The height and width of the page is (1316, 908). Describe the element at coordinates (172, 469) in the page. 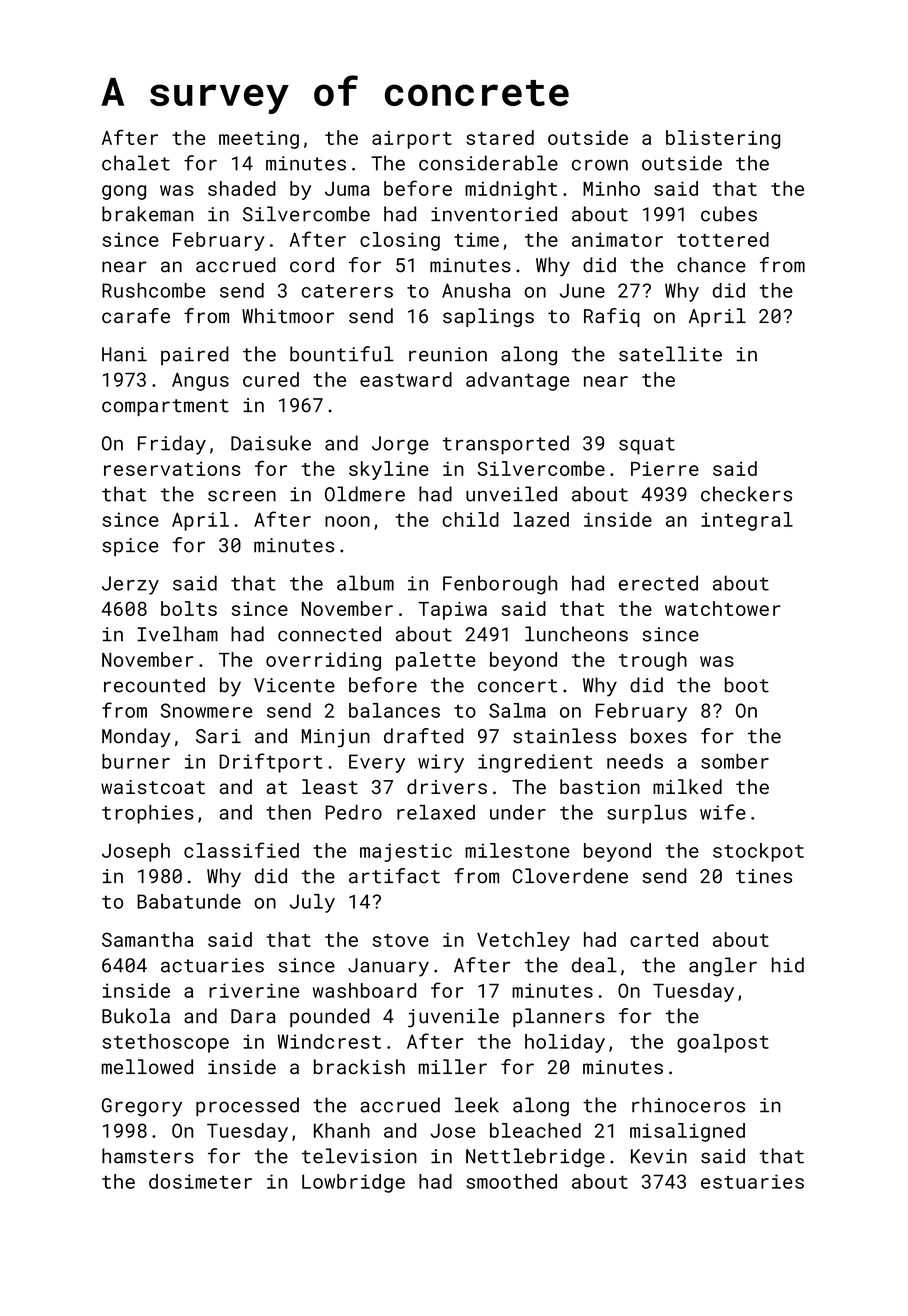

I see `reservations` at that location.
